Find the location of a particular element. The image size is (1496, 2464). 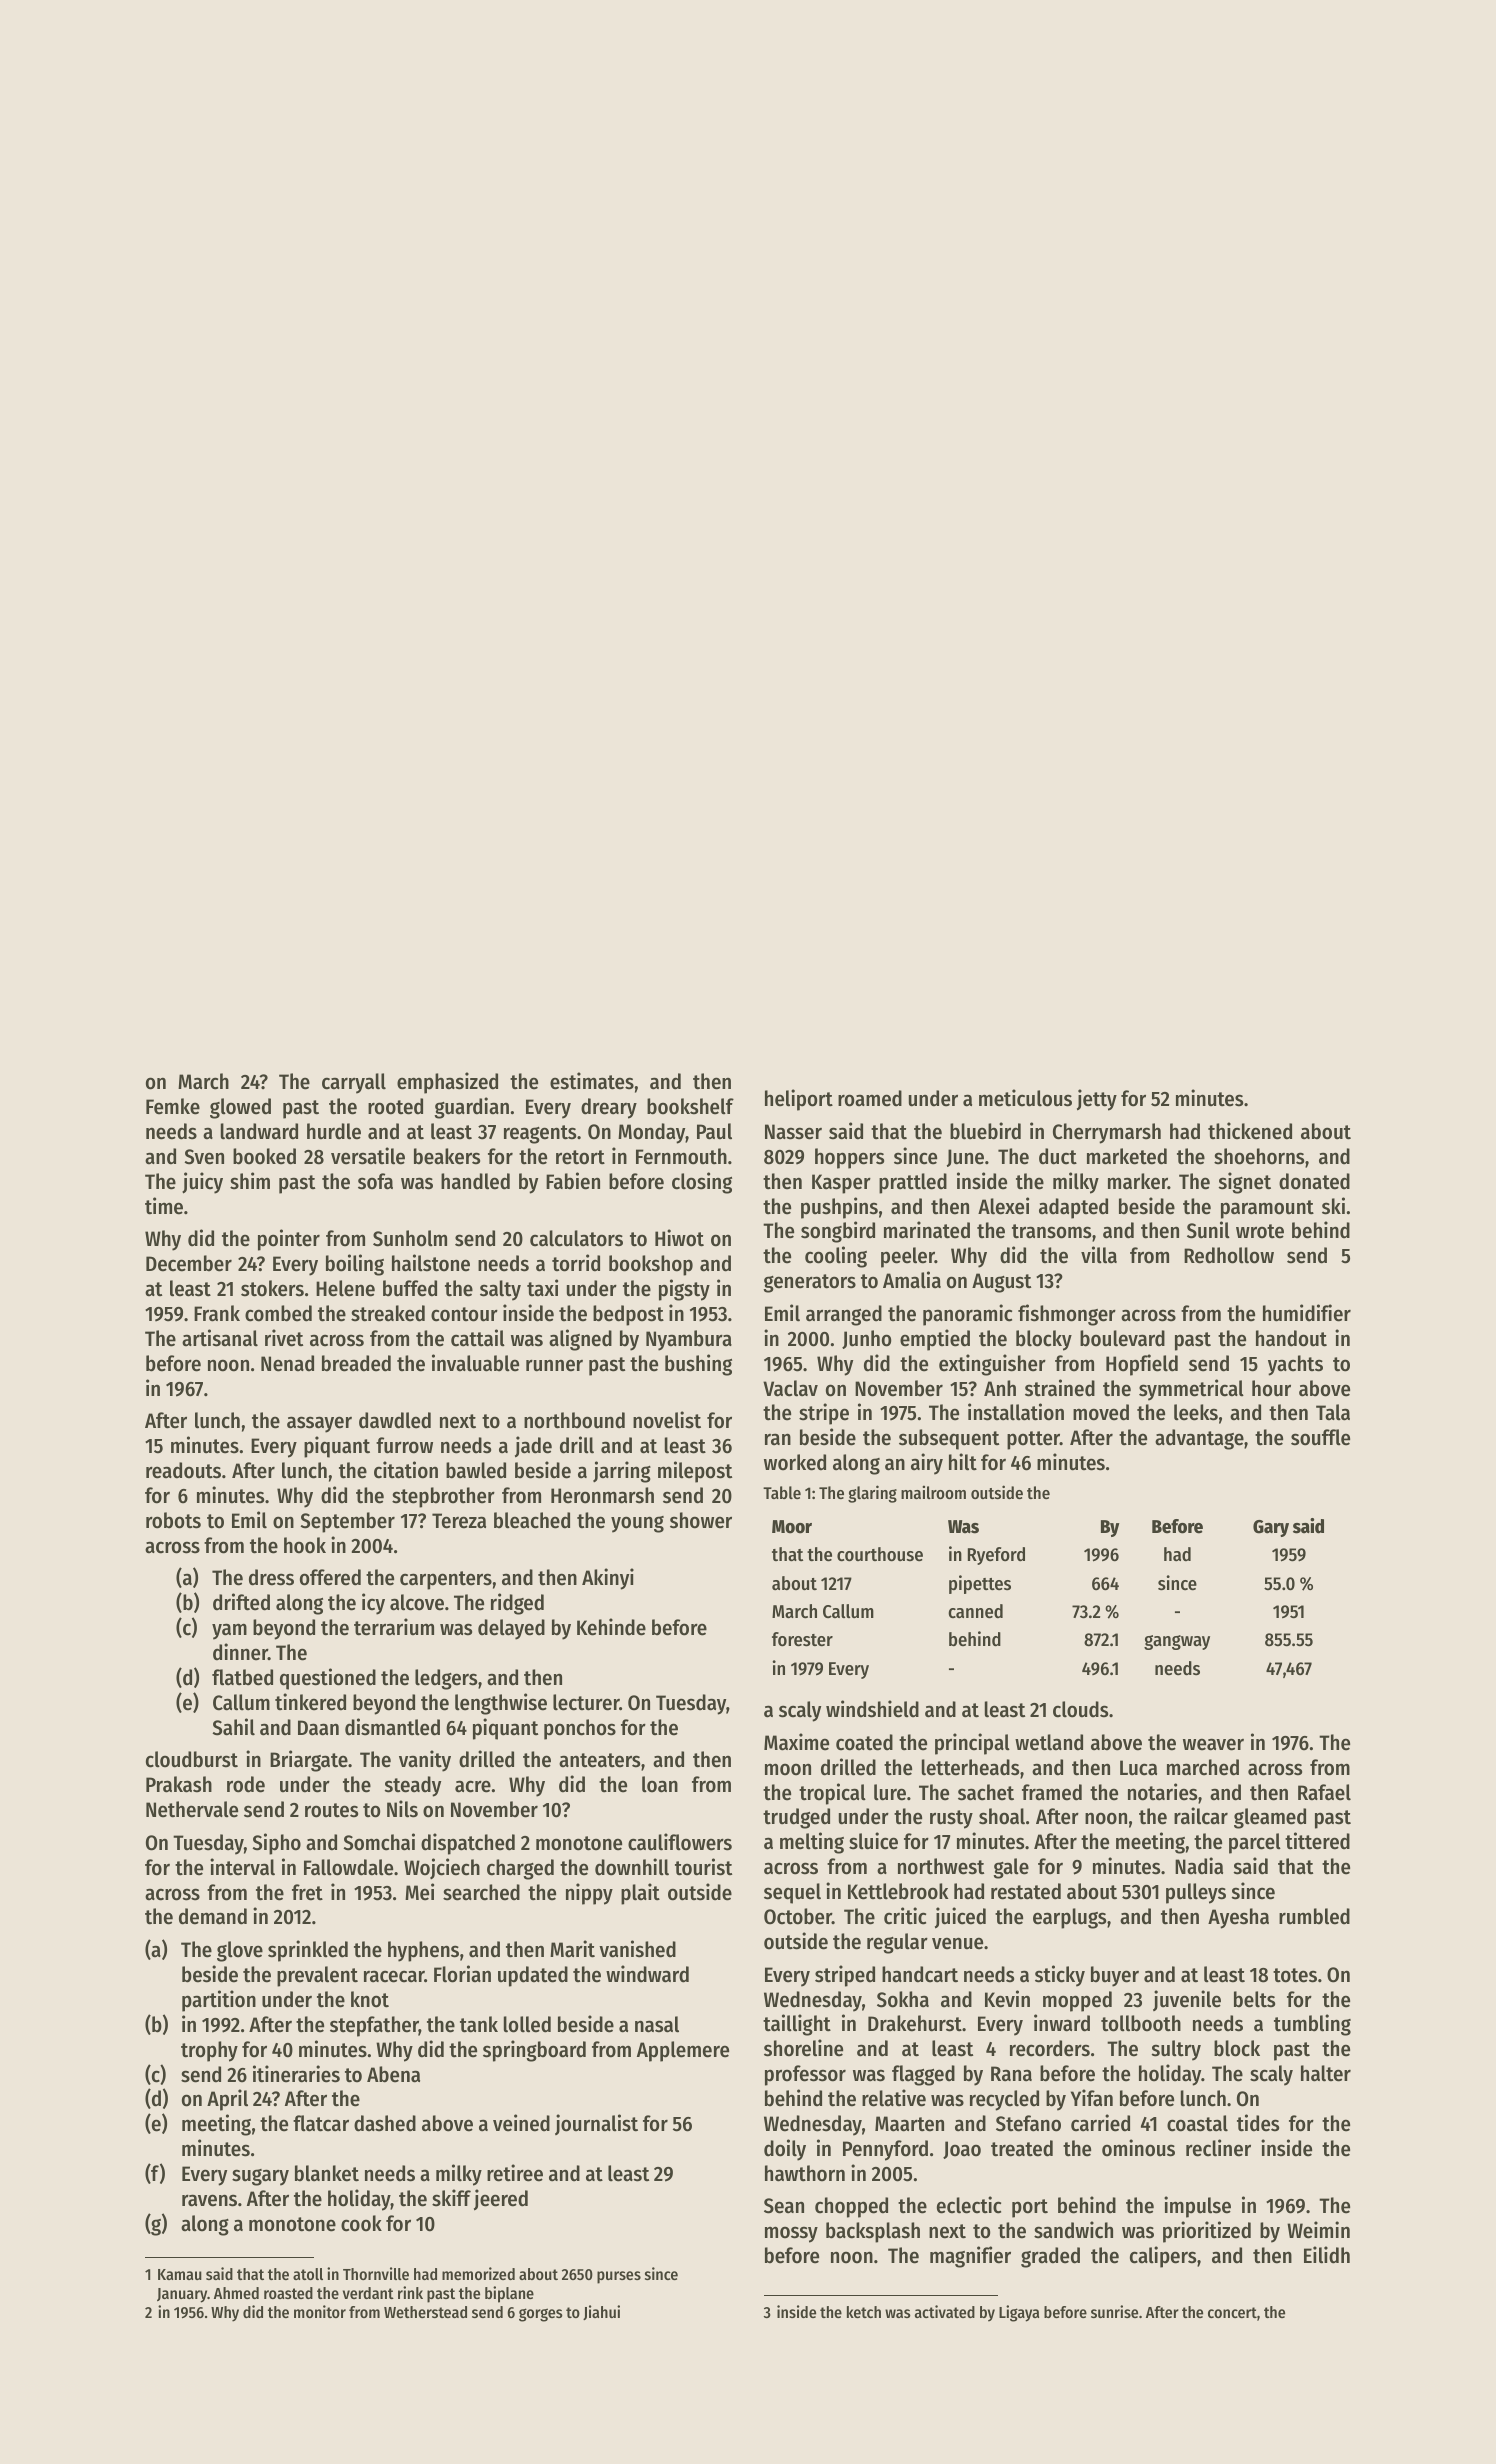

demand is located at coordinates (213, 1916).
